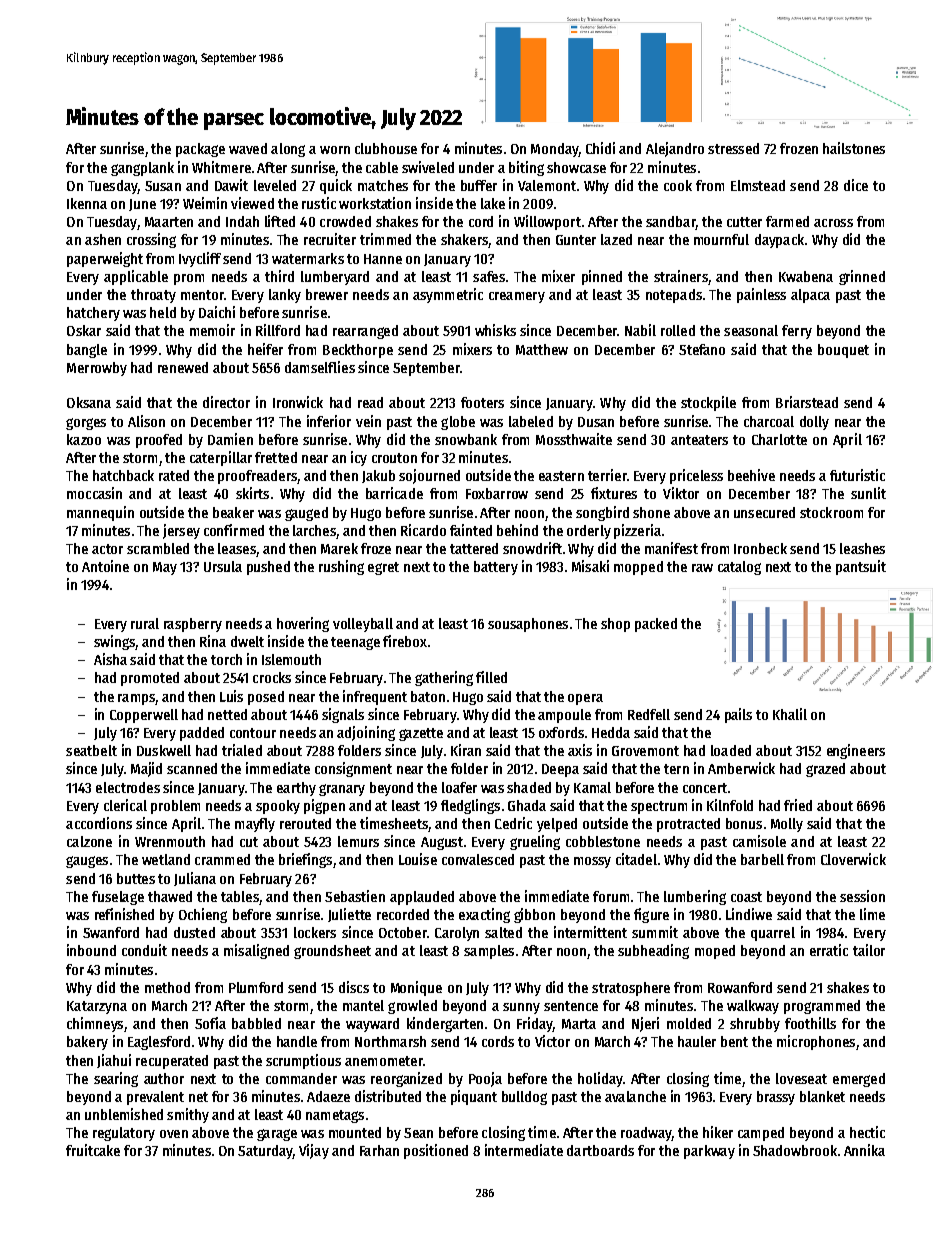 The image size is (952, 1233). I want to click on bouquet, so click(843, 351).
